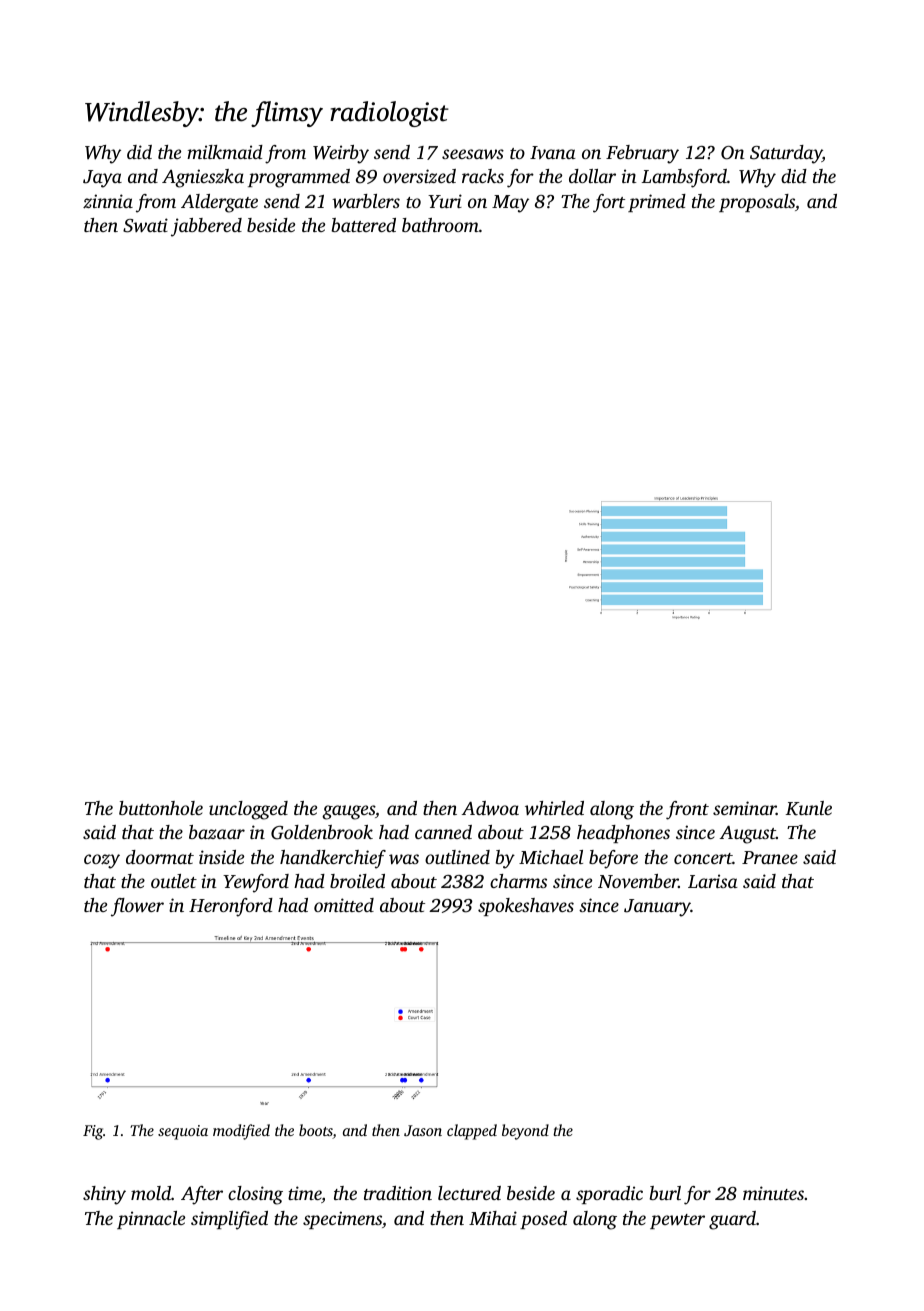 The height and width of the screenshot is (1311, 924). What do you see at coordinates (225, 152) in the screenshot?
I see `milkmaid` at bounding box center [225, 152].
